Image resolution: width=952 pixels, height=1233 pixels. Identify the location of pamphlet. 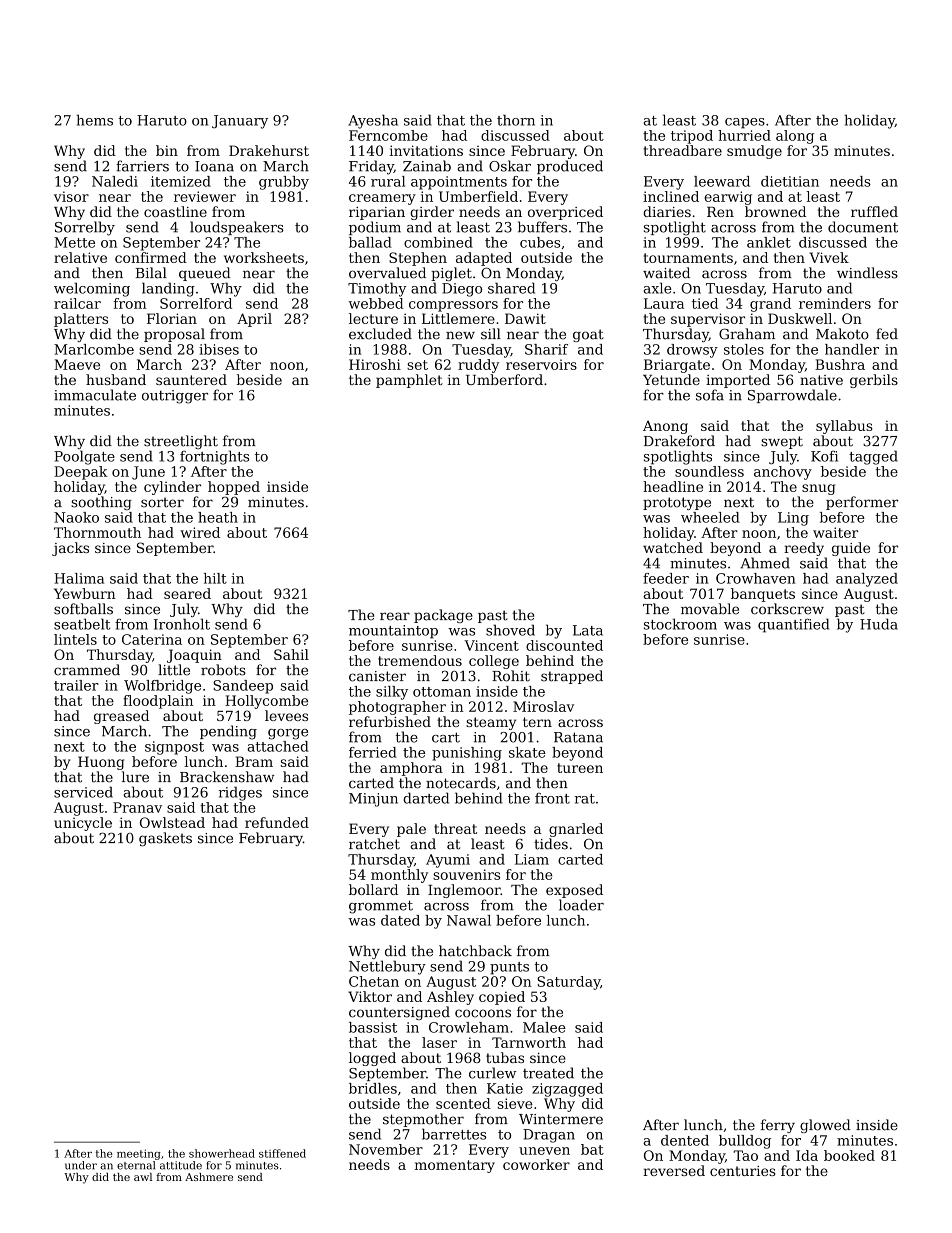
(409, 381).
